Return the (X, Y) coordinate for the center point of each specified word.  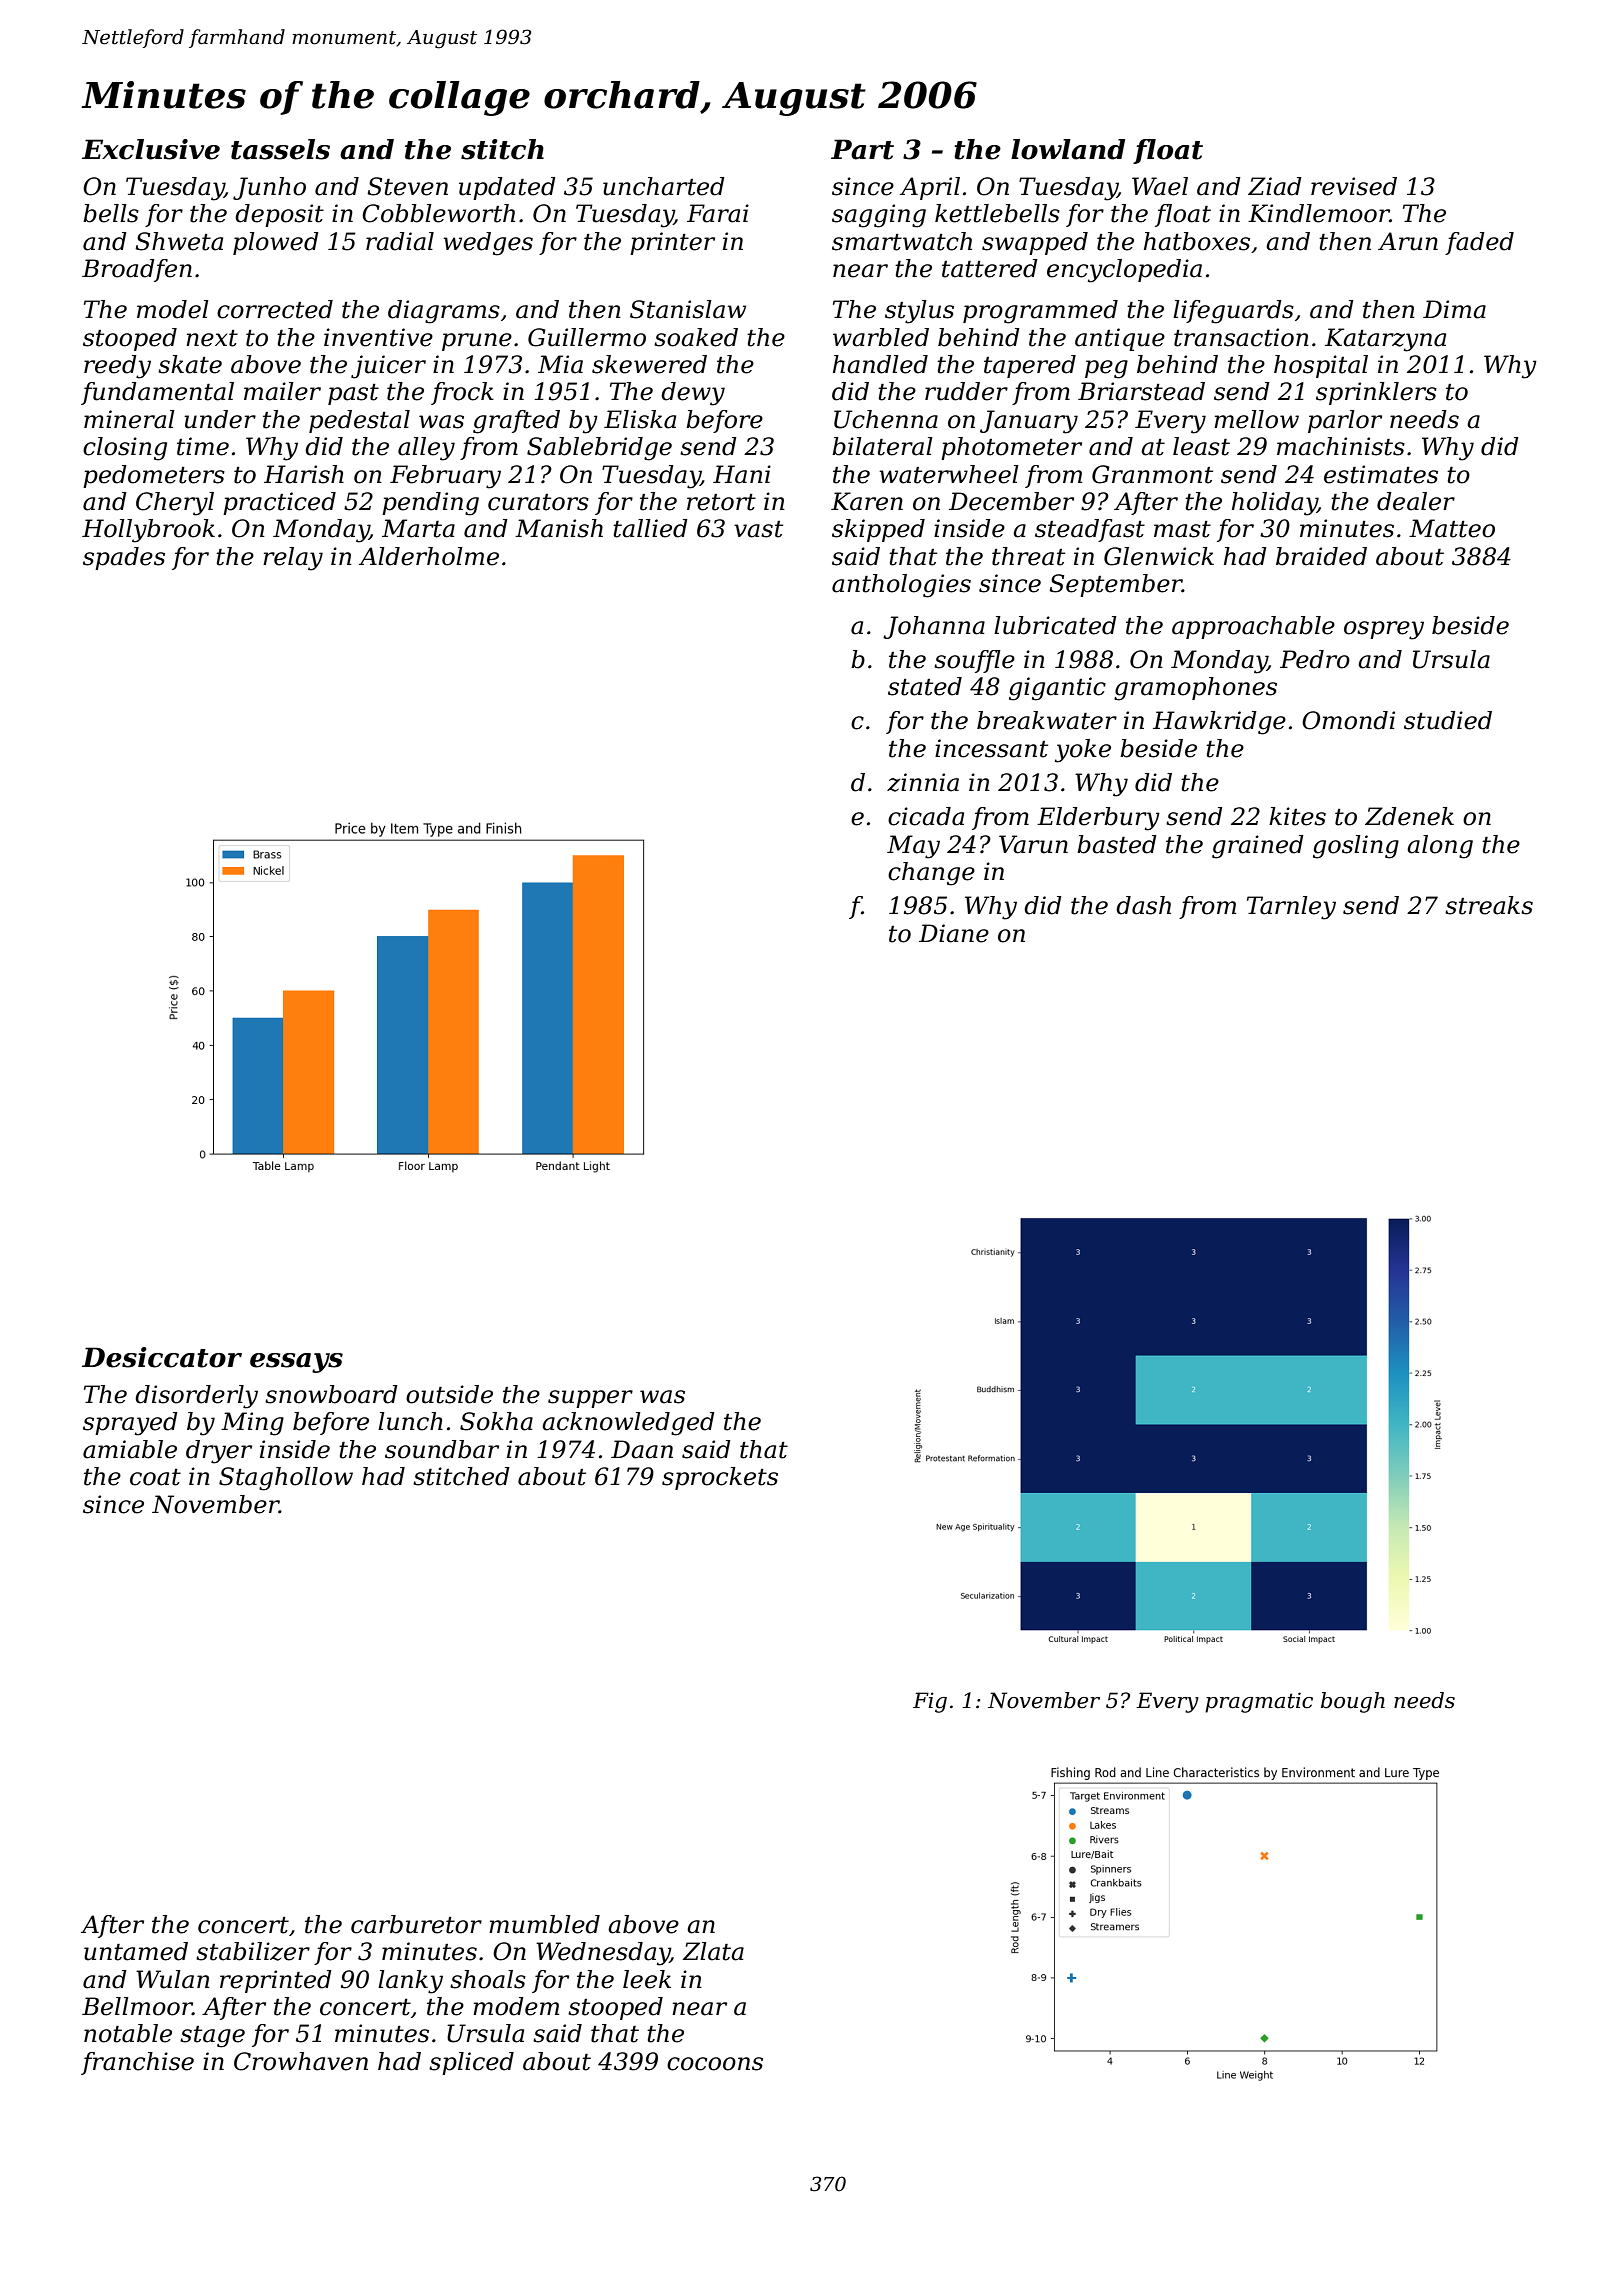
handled (880, 364)
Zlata (713, 1951)
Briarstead (1141, 391)
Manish (559, 528)
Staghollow (286, 1479)
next (212, 338)
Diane (954, 933)
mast (1182, 529)
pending (430, 504)
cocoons (715, 2064)
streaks (1489, 905)
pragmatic (1259, 1702)
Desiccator (162, 1357)
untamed (136, 1951)
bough (1353, 1702)
